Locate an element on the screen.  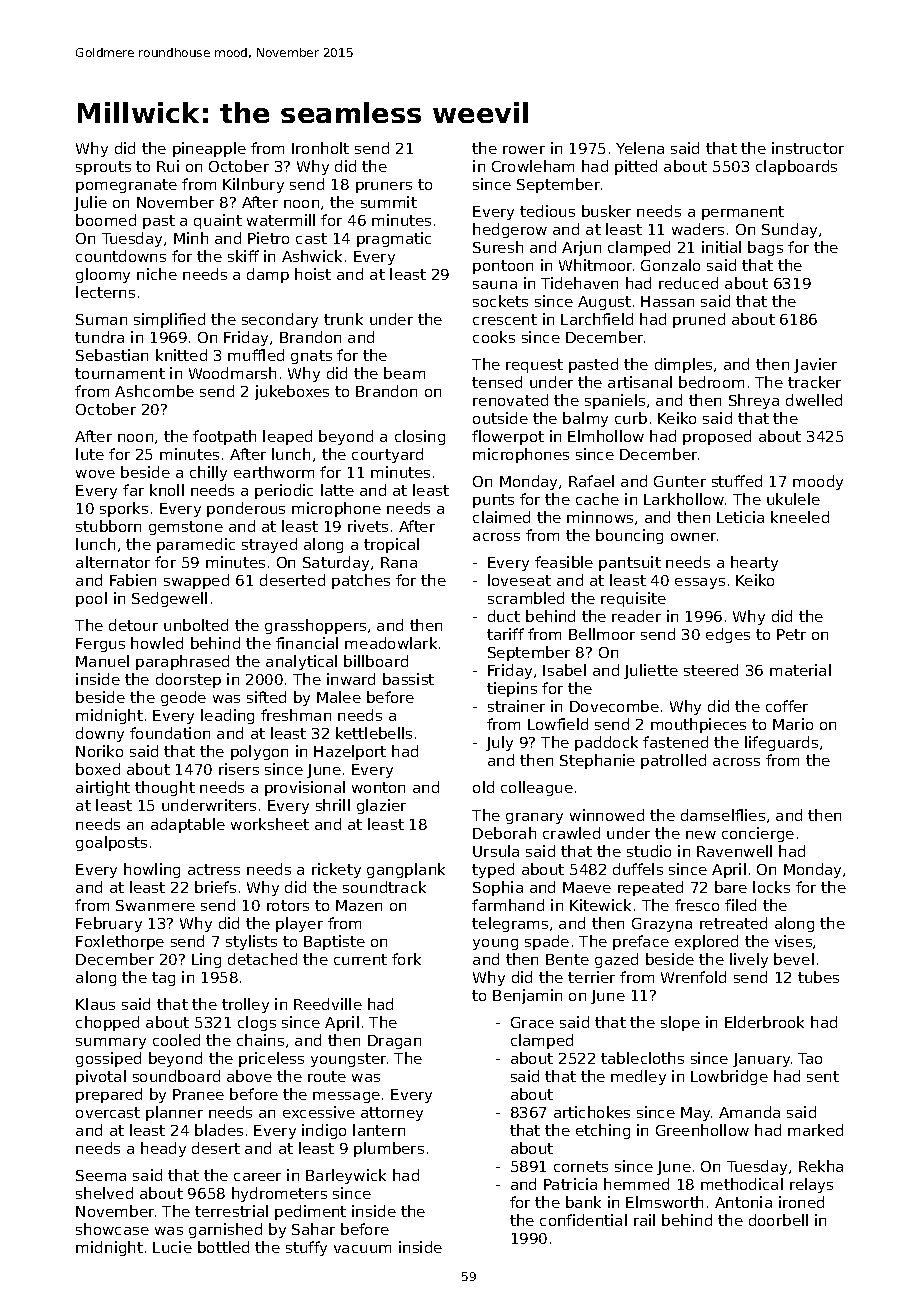
marked is located at coordinates (815, 1130).
